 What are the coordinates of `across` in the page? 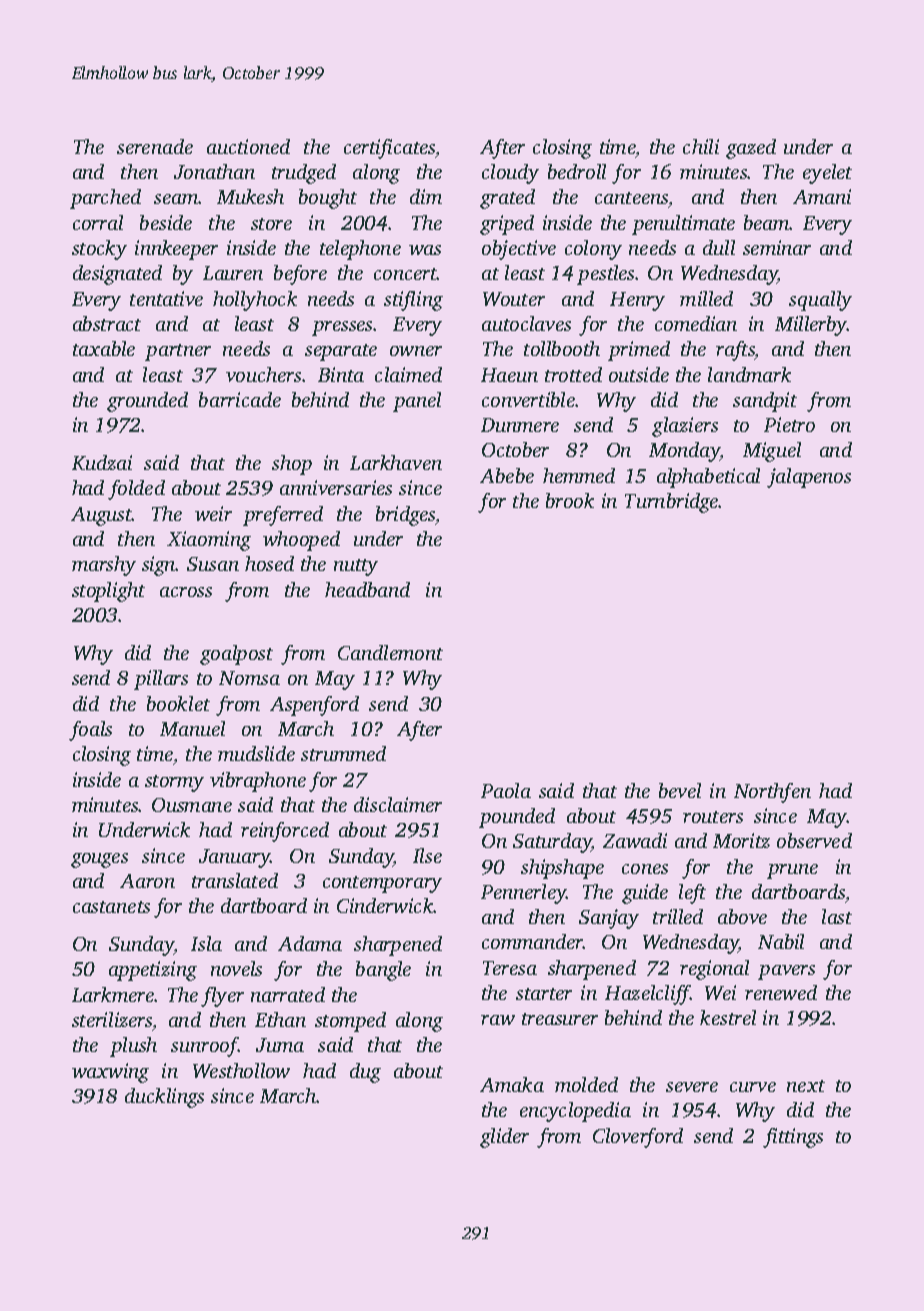 It's located at (186, 592).
